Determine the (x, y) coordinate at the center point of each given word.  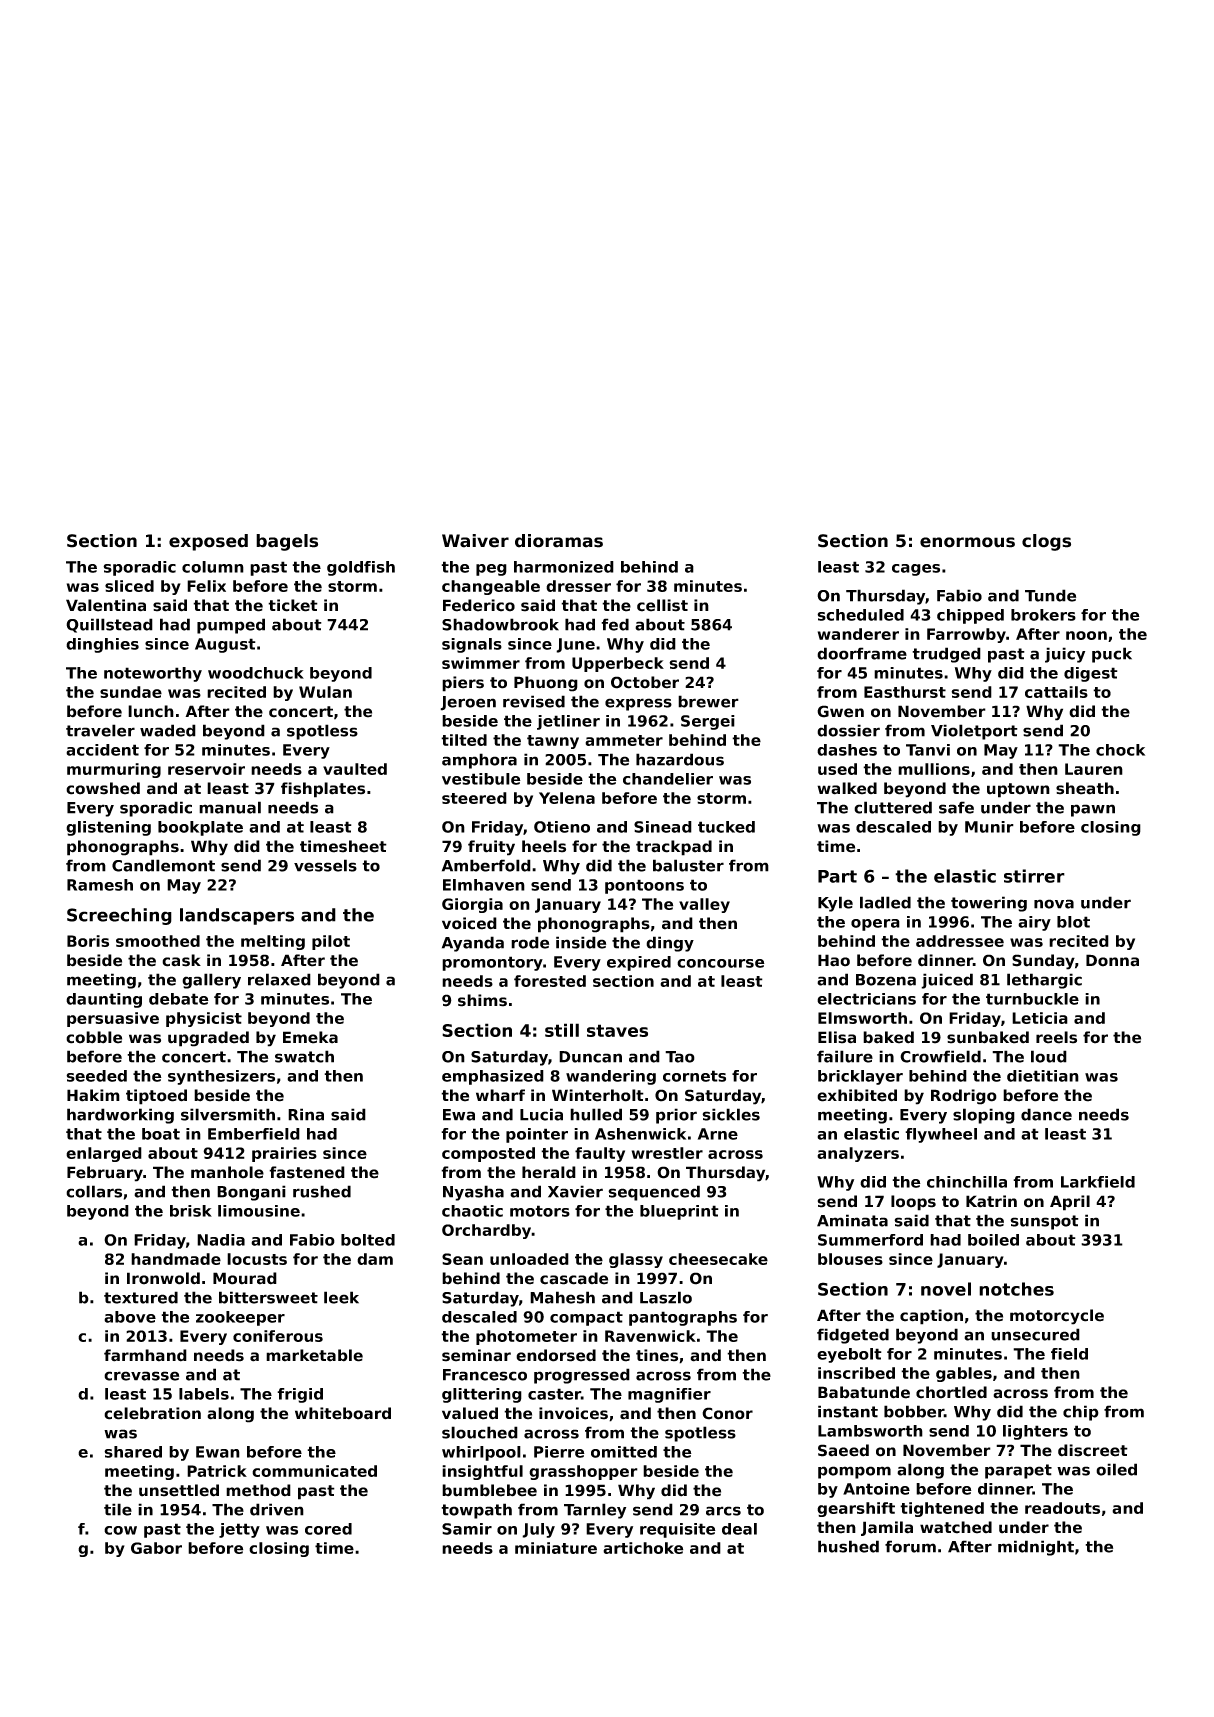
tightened (942, 1509)
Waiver (475, 541)
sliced (129, 586)
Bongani (251, 1193)
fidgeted (853, 1336)
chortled (951, 1392)
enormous (967, 542)
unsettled (179, 1490)
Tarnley (595, 1511)
